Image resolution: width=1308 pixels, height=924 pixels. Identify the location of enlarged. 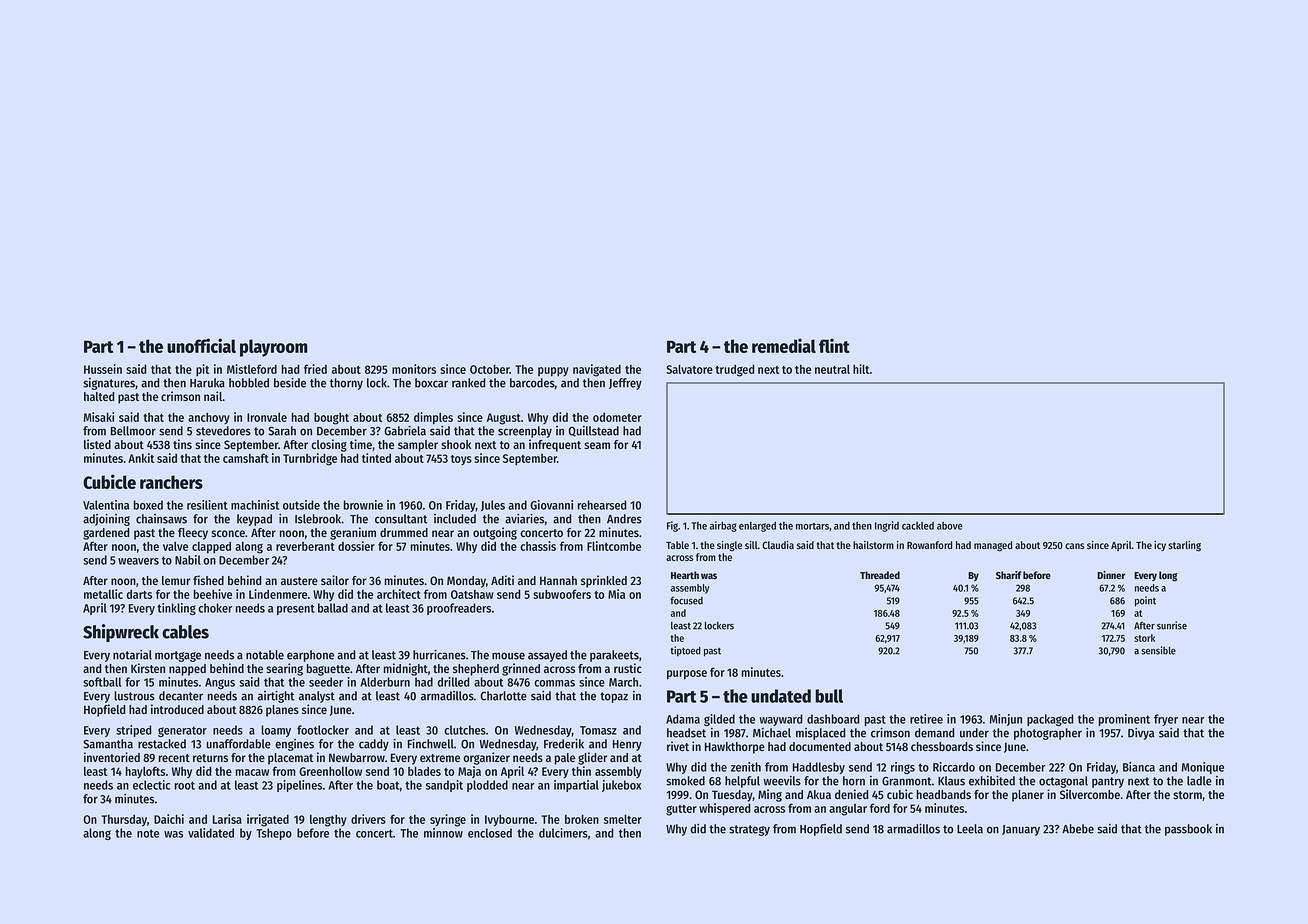
(757, 527).
